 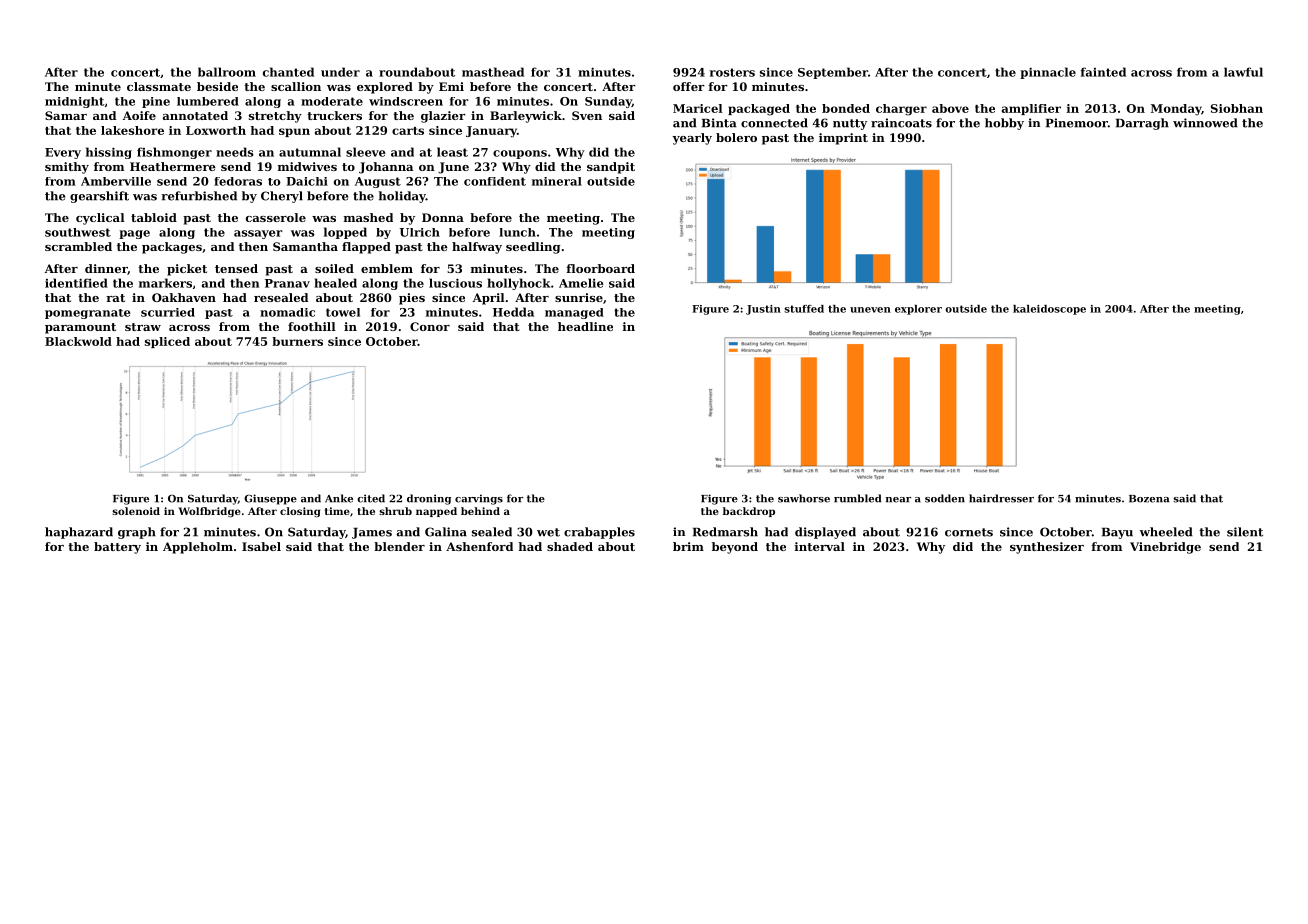 I want to click on explorer, so click(x=918, y=310).
